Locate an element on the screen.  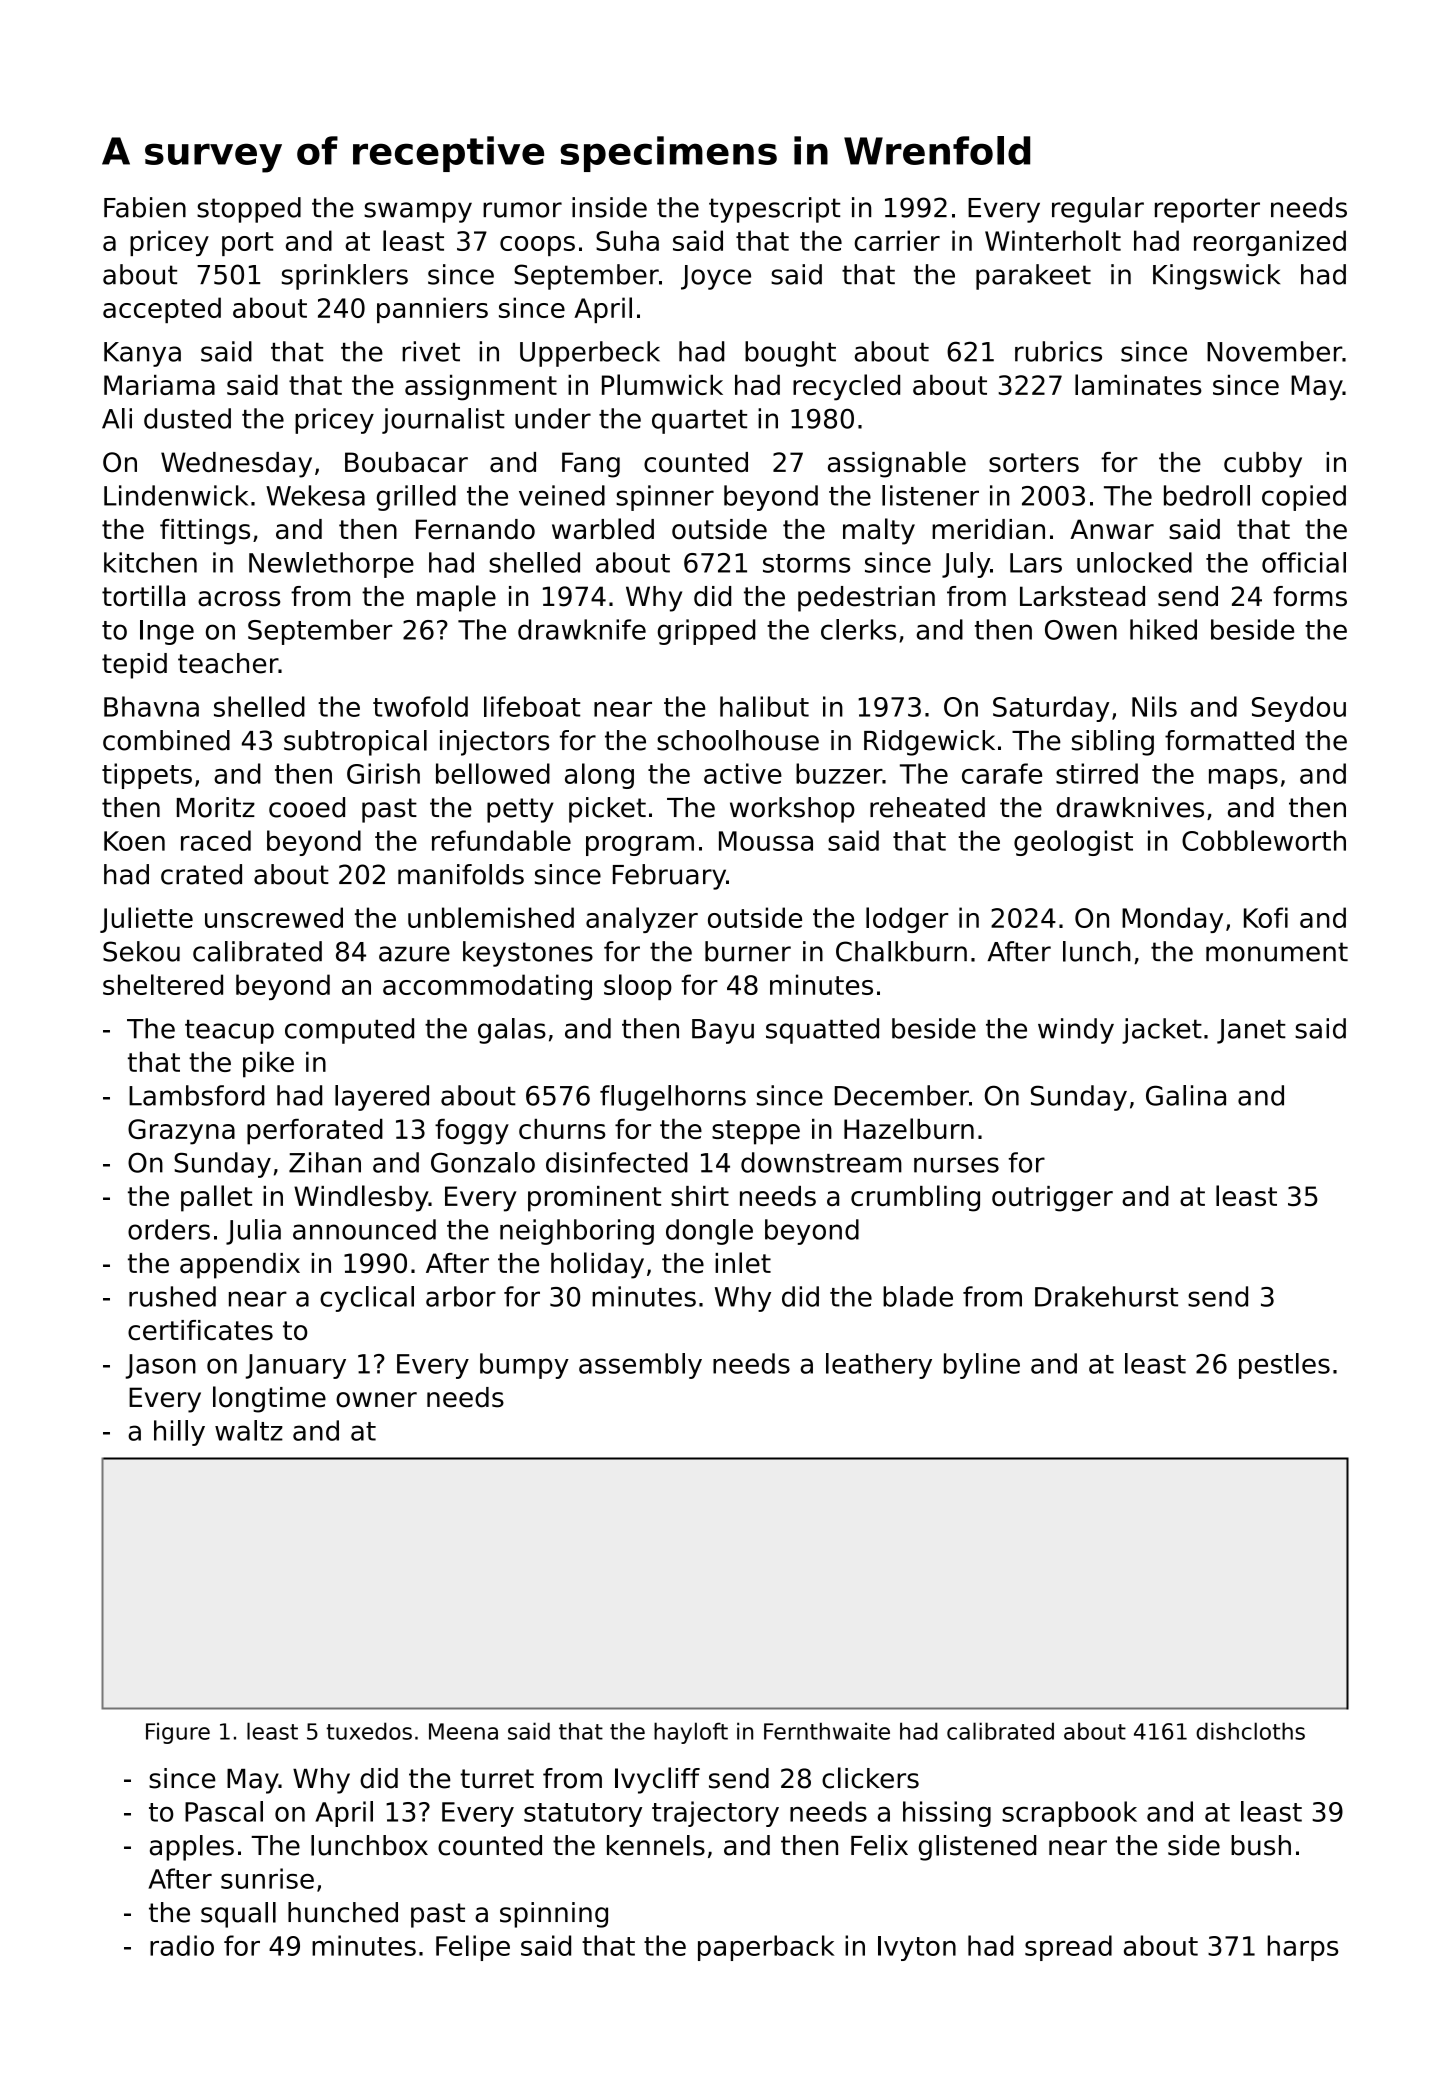
regular is located at coordinates (1098, 210).
